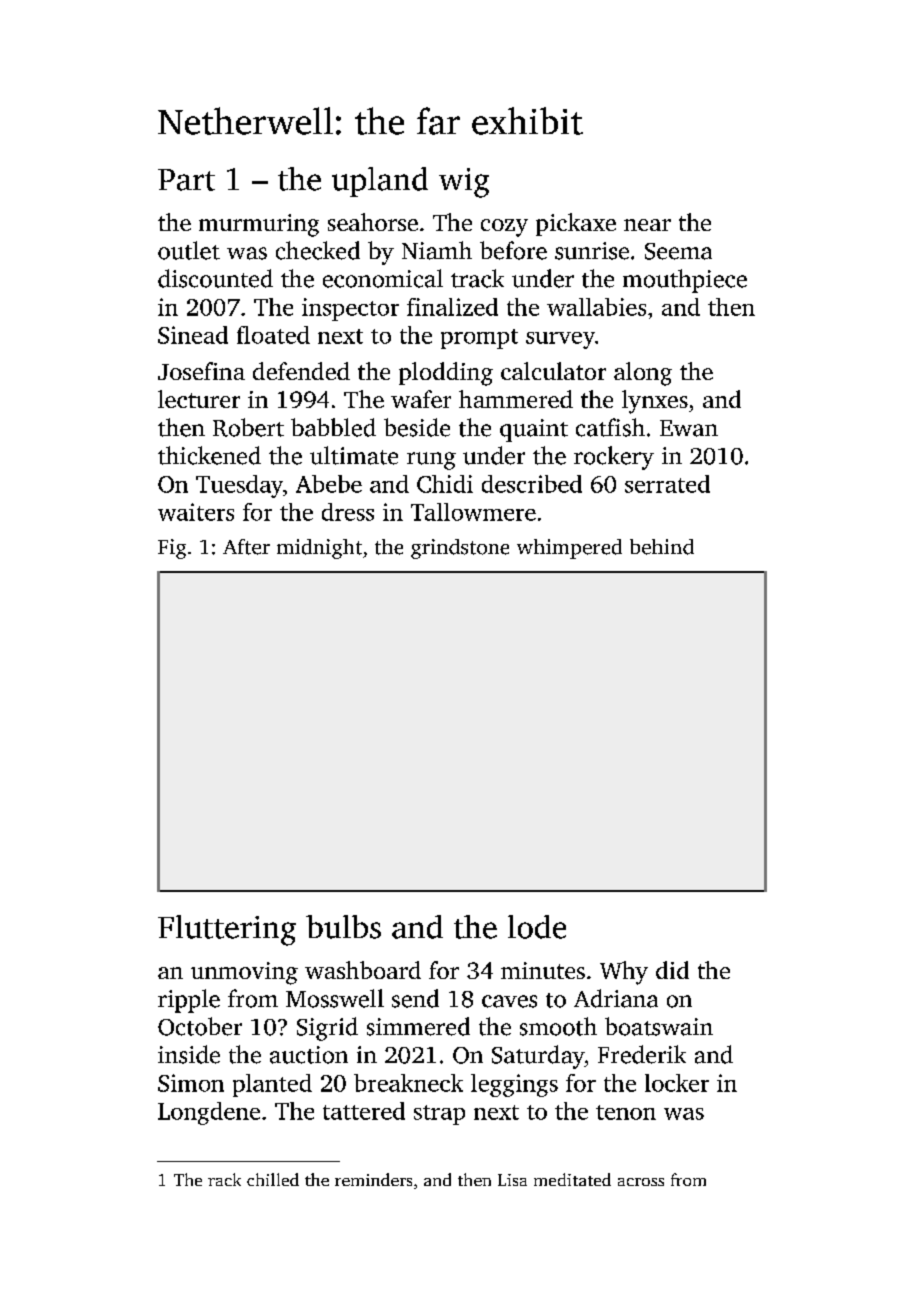 The height and width of the screenshot is (1311, 924). I want to click on Robert, so click(248, 427).
